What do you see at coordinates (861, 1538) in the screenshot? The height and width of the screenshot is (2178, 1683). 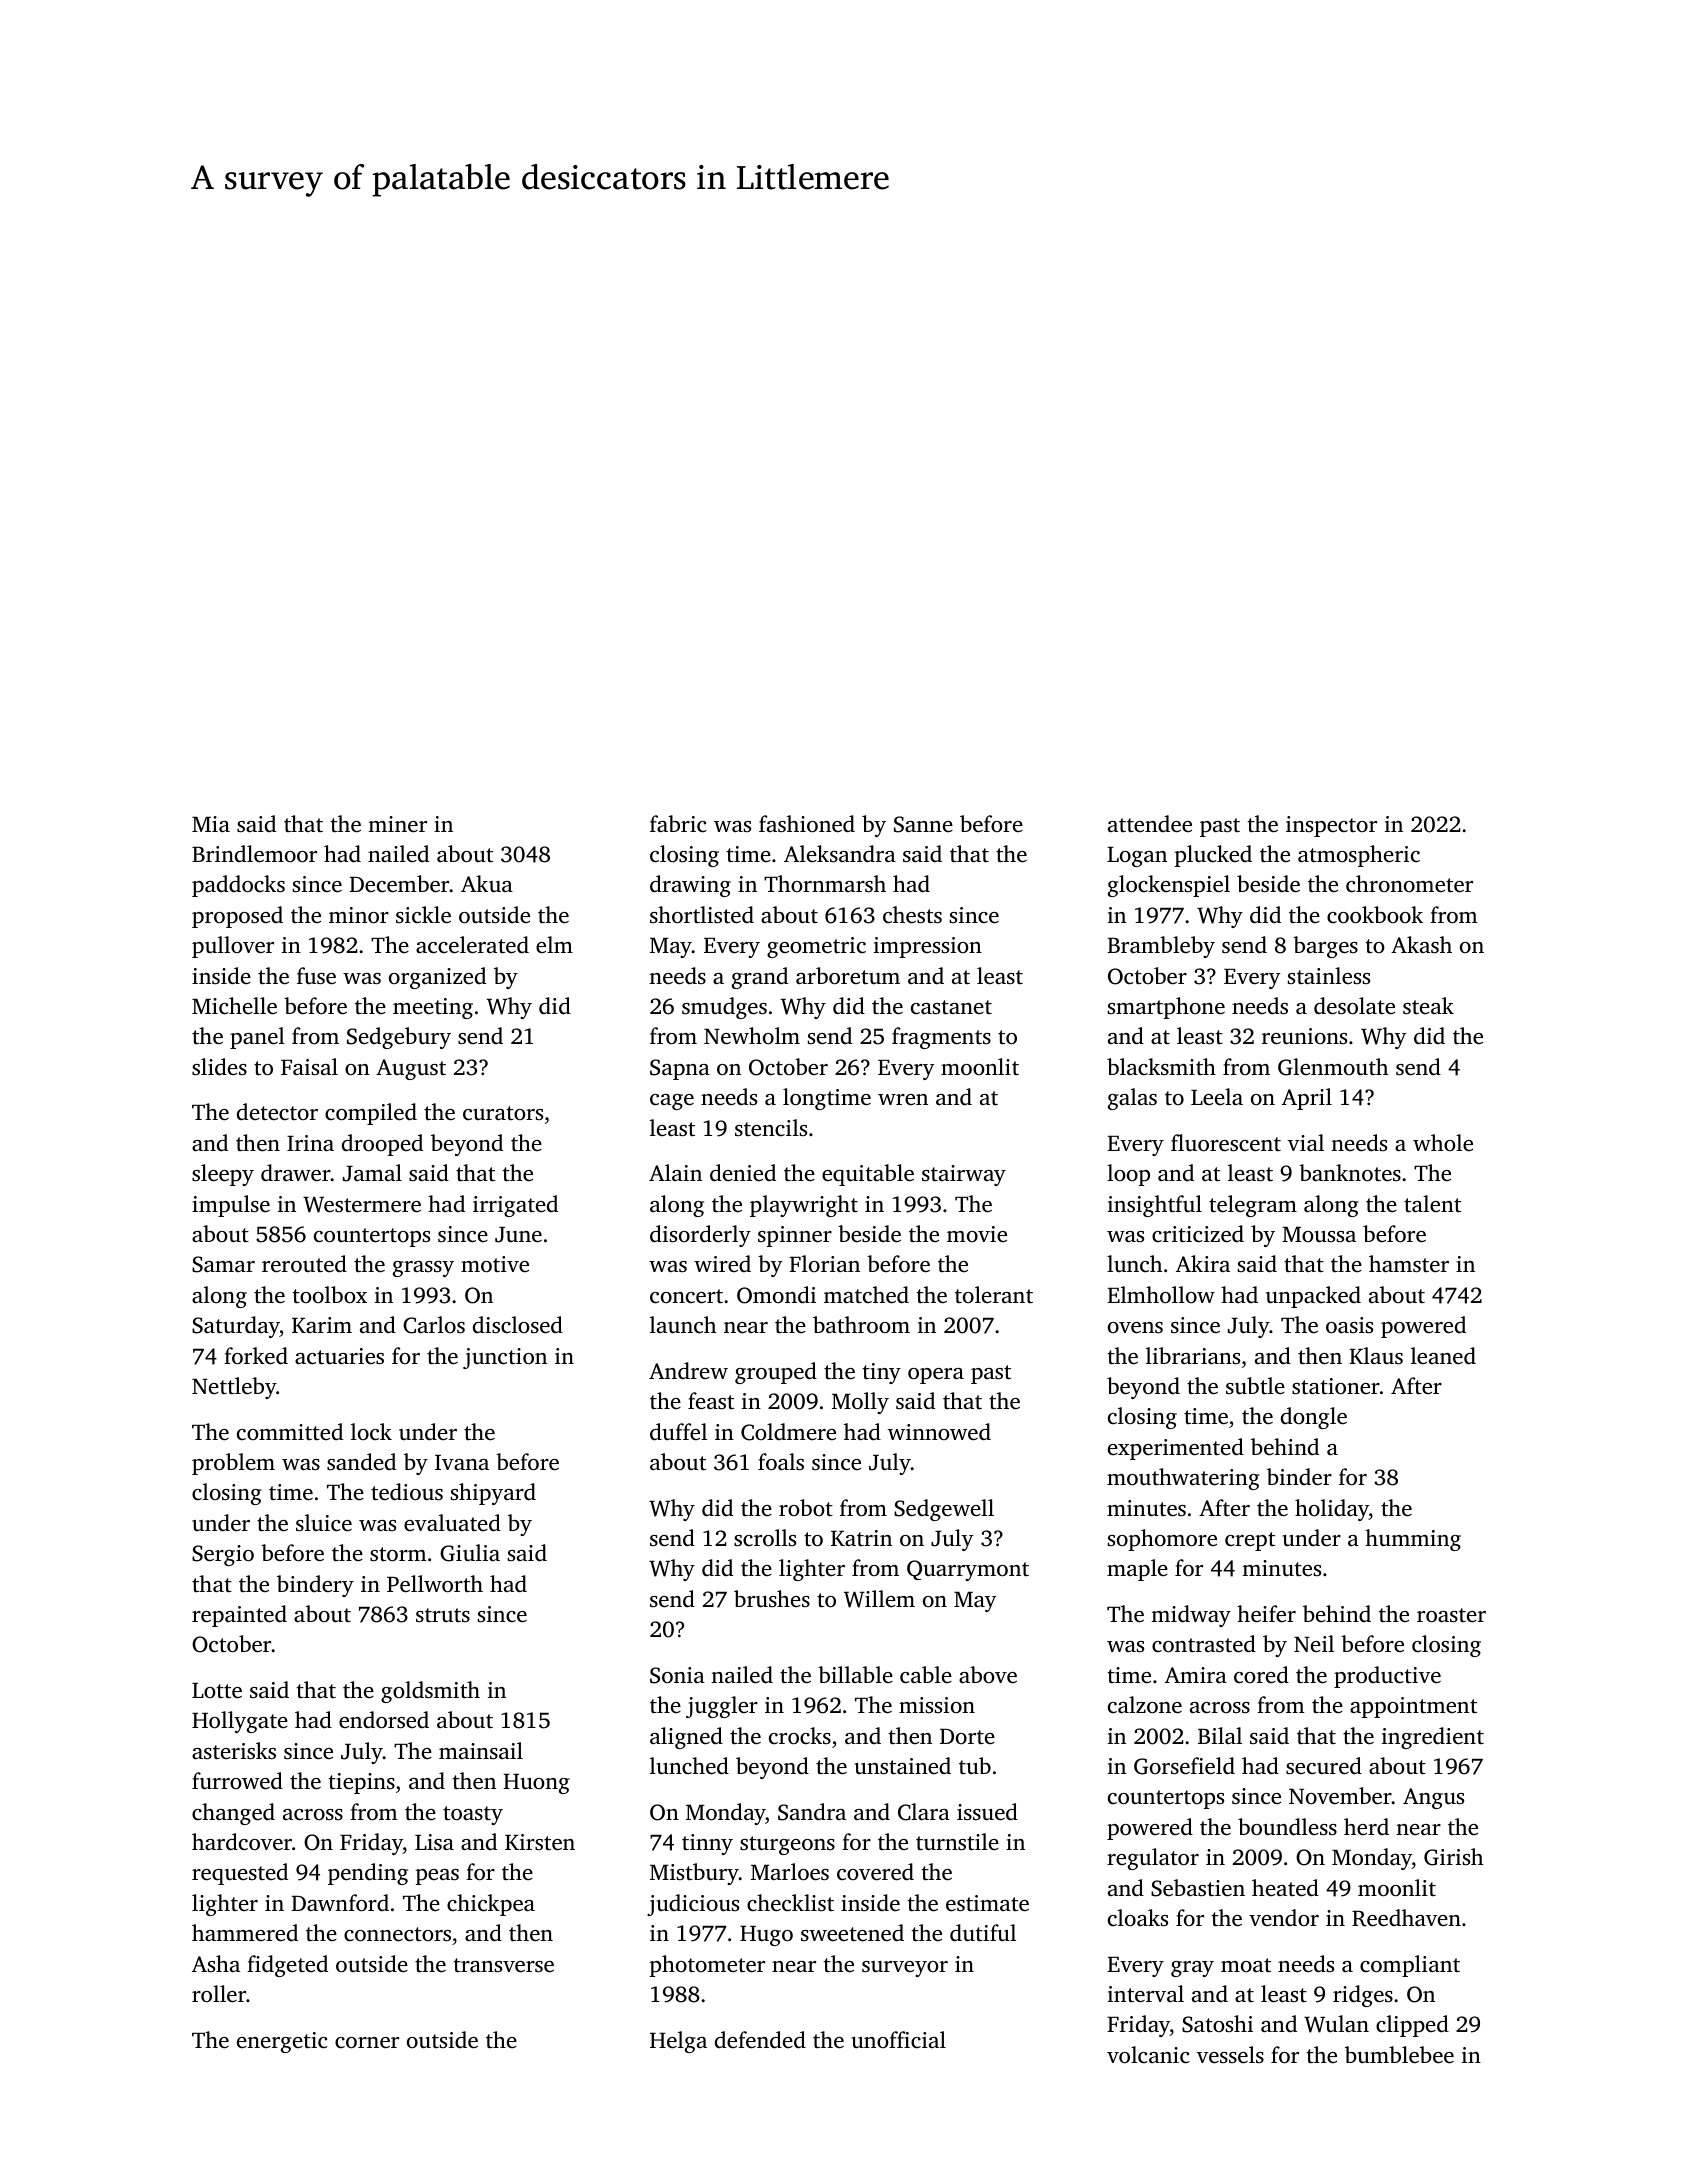 I see `Katrin` at bounding box center [861, 1538].
